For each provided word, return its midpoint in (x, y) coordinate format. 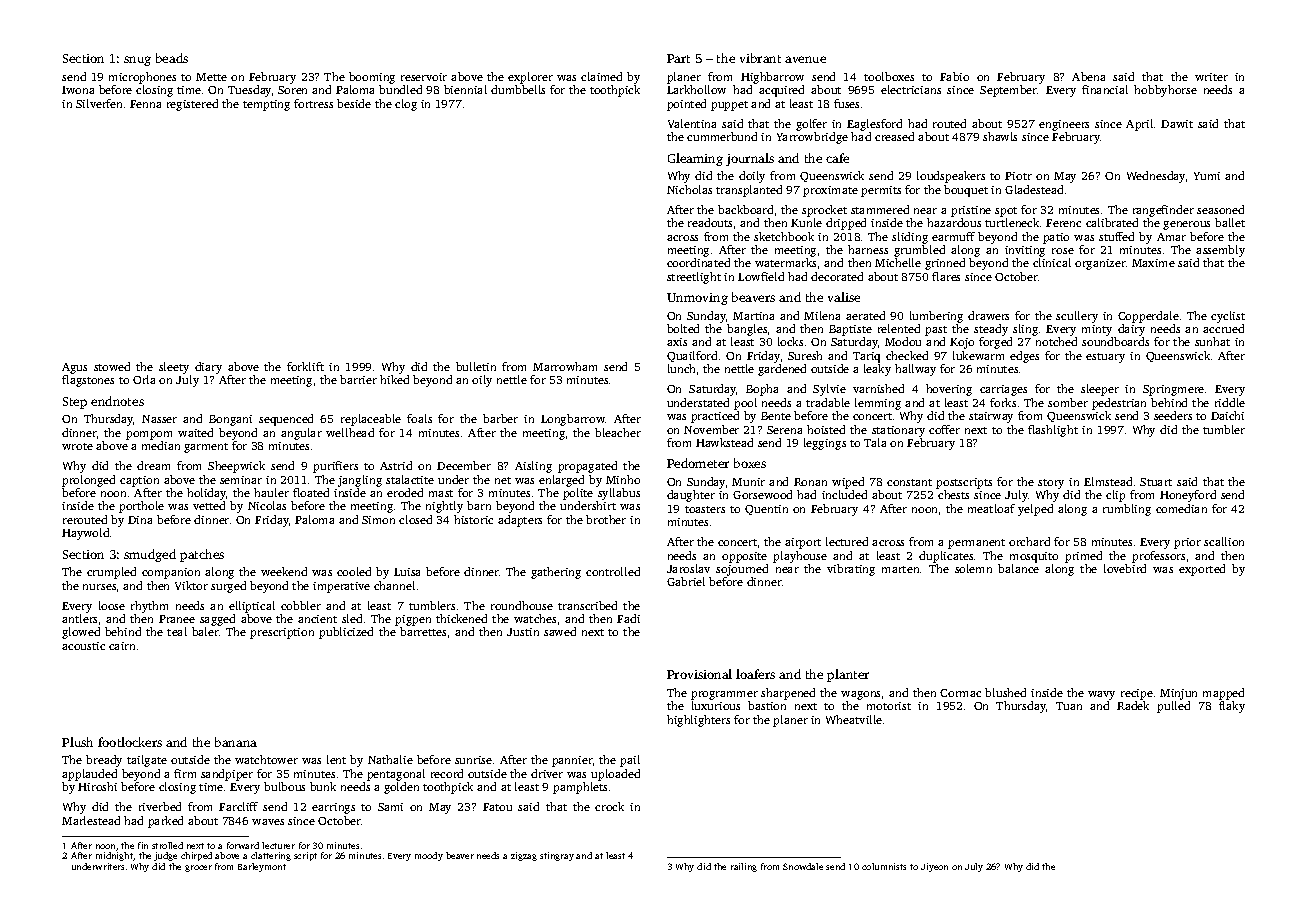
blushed (1005, 692)
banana (236, 742)
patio (1056, 238)
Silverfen (99, 103)
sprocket (824, 211)
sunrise (473, 760)
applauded (89, 775)
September (1008, 91)
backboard (745, 209)
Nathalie (390, 759)
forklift (305, 366)
